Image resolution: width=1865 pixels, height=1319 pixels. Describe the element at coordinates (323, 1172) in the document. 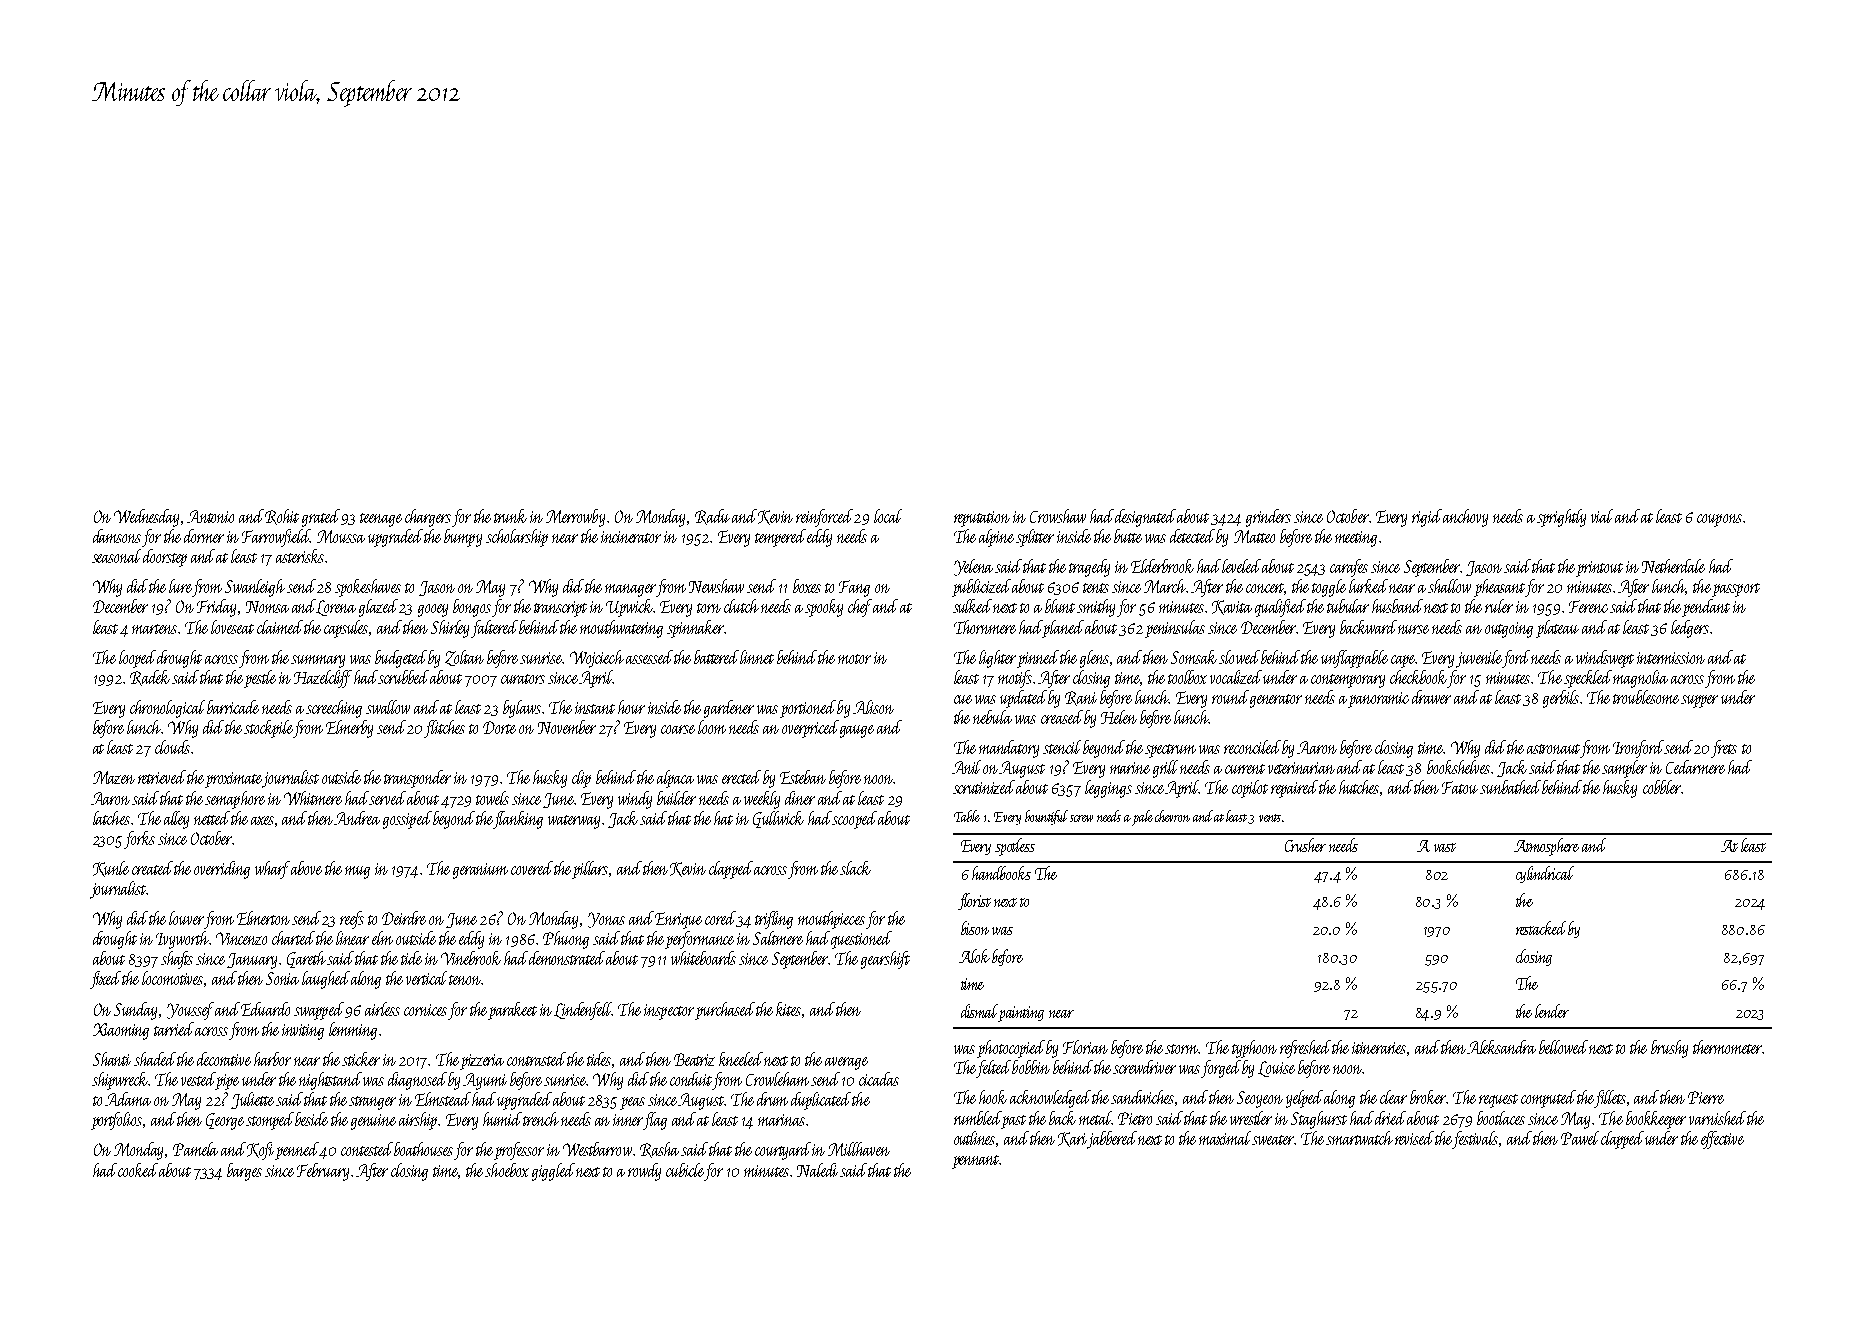

I see `February` at that location.
